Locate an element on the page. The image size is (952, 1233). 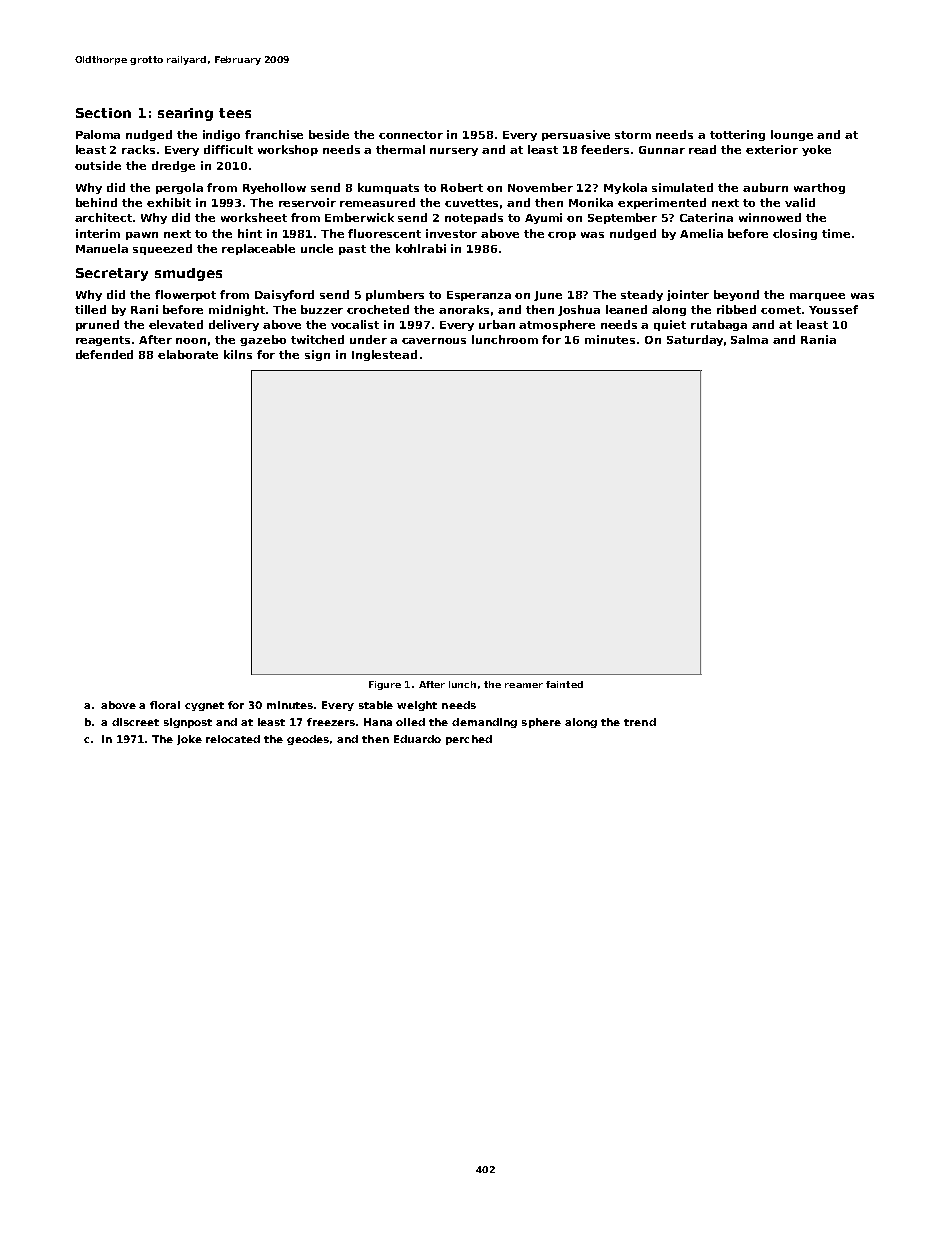
Ayumi is located at coordinates (543, 218).
